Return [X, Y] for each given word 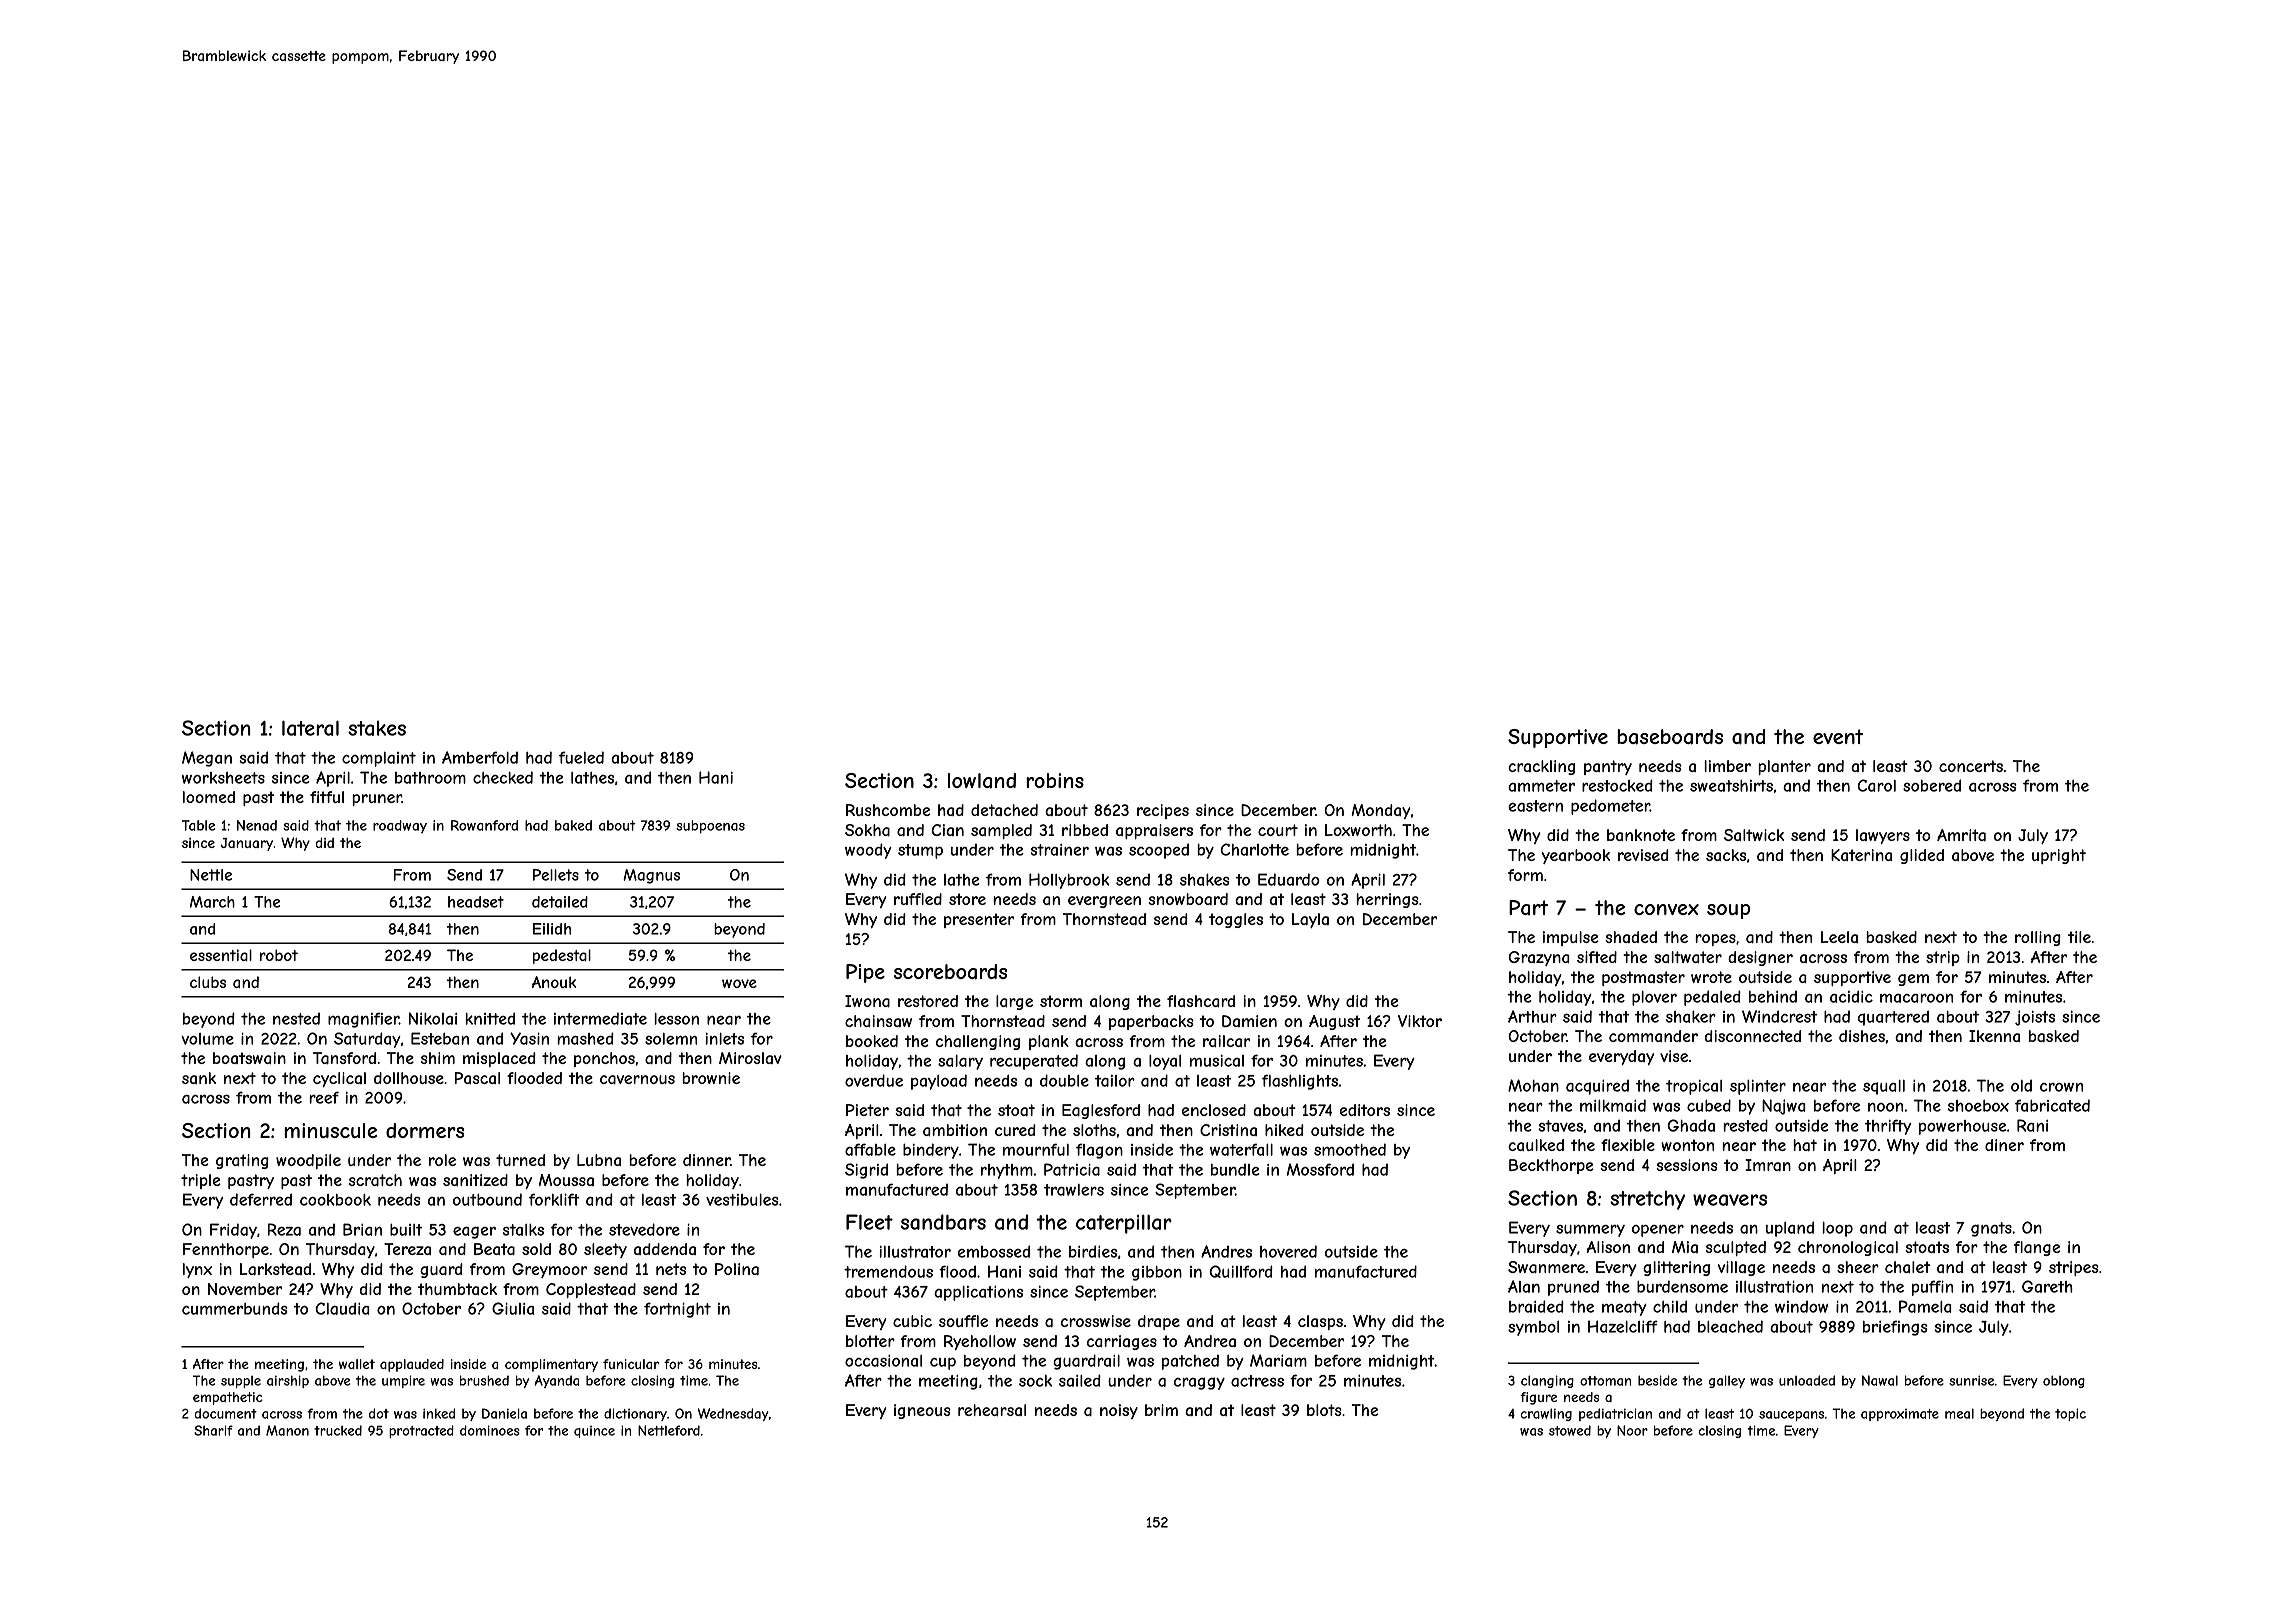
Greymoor [549, 1270]
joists [2035, 1018]
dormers [425, 1130]
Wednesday [733, 1414]
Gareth [2047, 1286]
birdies [1093, 1251]
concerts [1971, 766]
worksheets [223, 778]
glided [1922, 856]
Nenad [257, 825]
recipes [1163, 811]
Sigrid [866, 1171]
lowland [982, 781]
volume [207, 1039]
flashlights [1300, 1082]
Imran [1768, 1165]
